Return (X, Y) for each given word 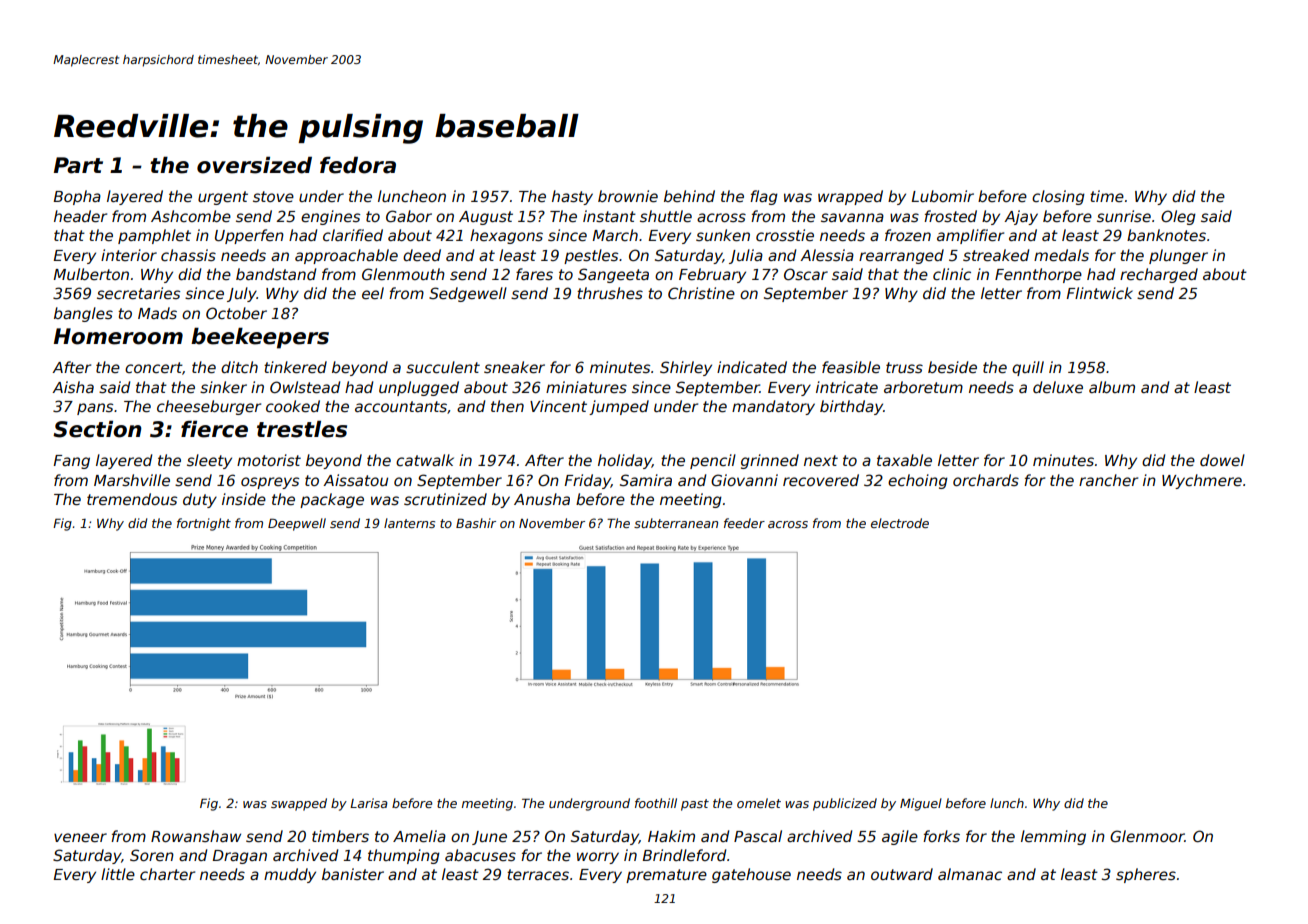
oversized (254, 165)
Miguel (921, 804)
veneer (80, 837)
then (507, 406)
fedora (358, 165)
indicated (752, 367)
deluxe (1058, 387)
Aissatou (355, 480)
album (1112, 387)
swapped (299, 804)
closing (1058, 197)
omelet (759, 803)
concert (153, 367)
